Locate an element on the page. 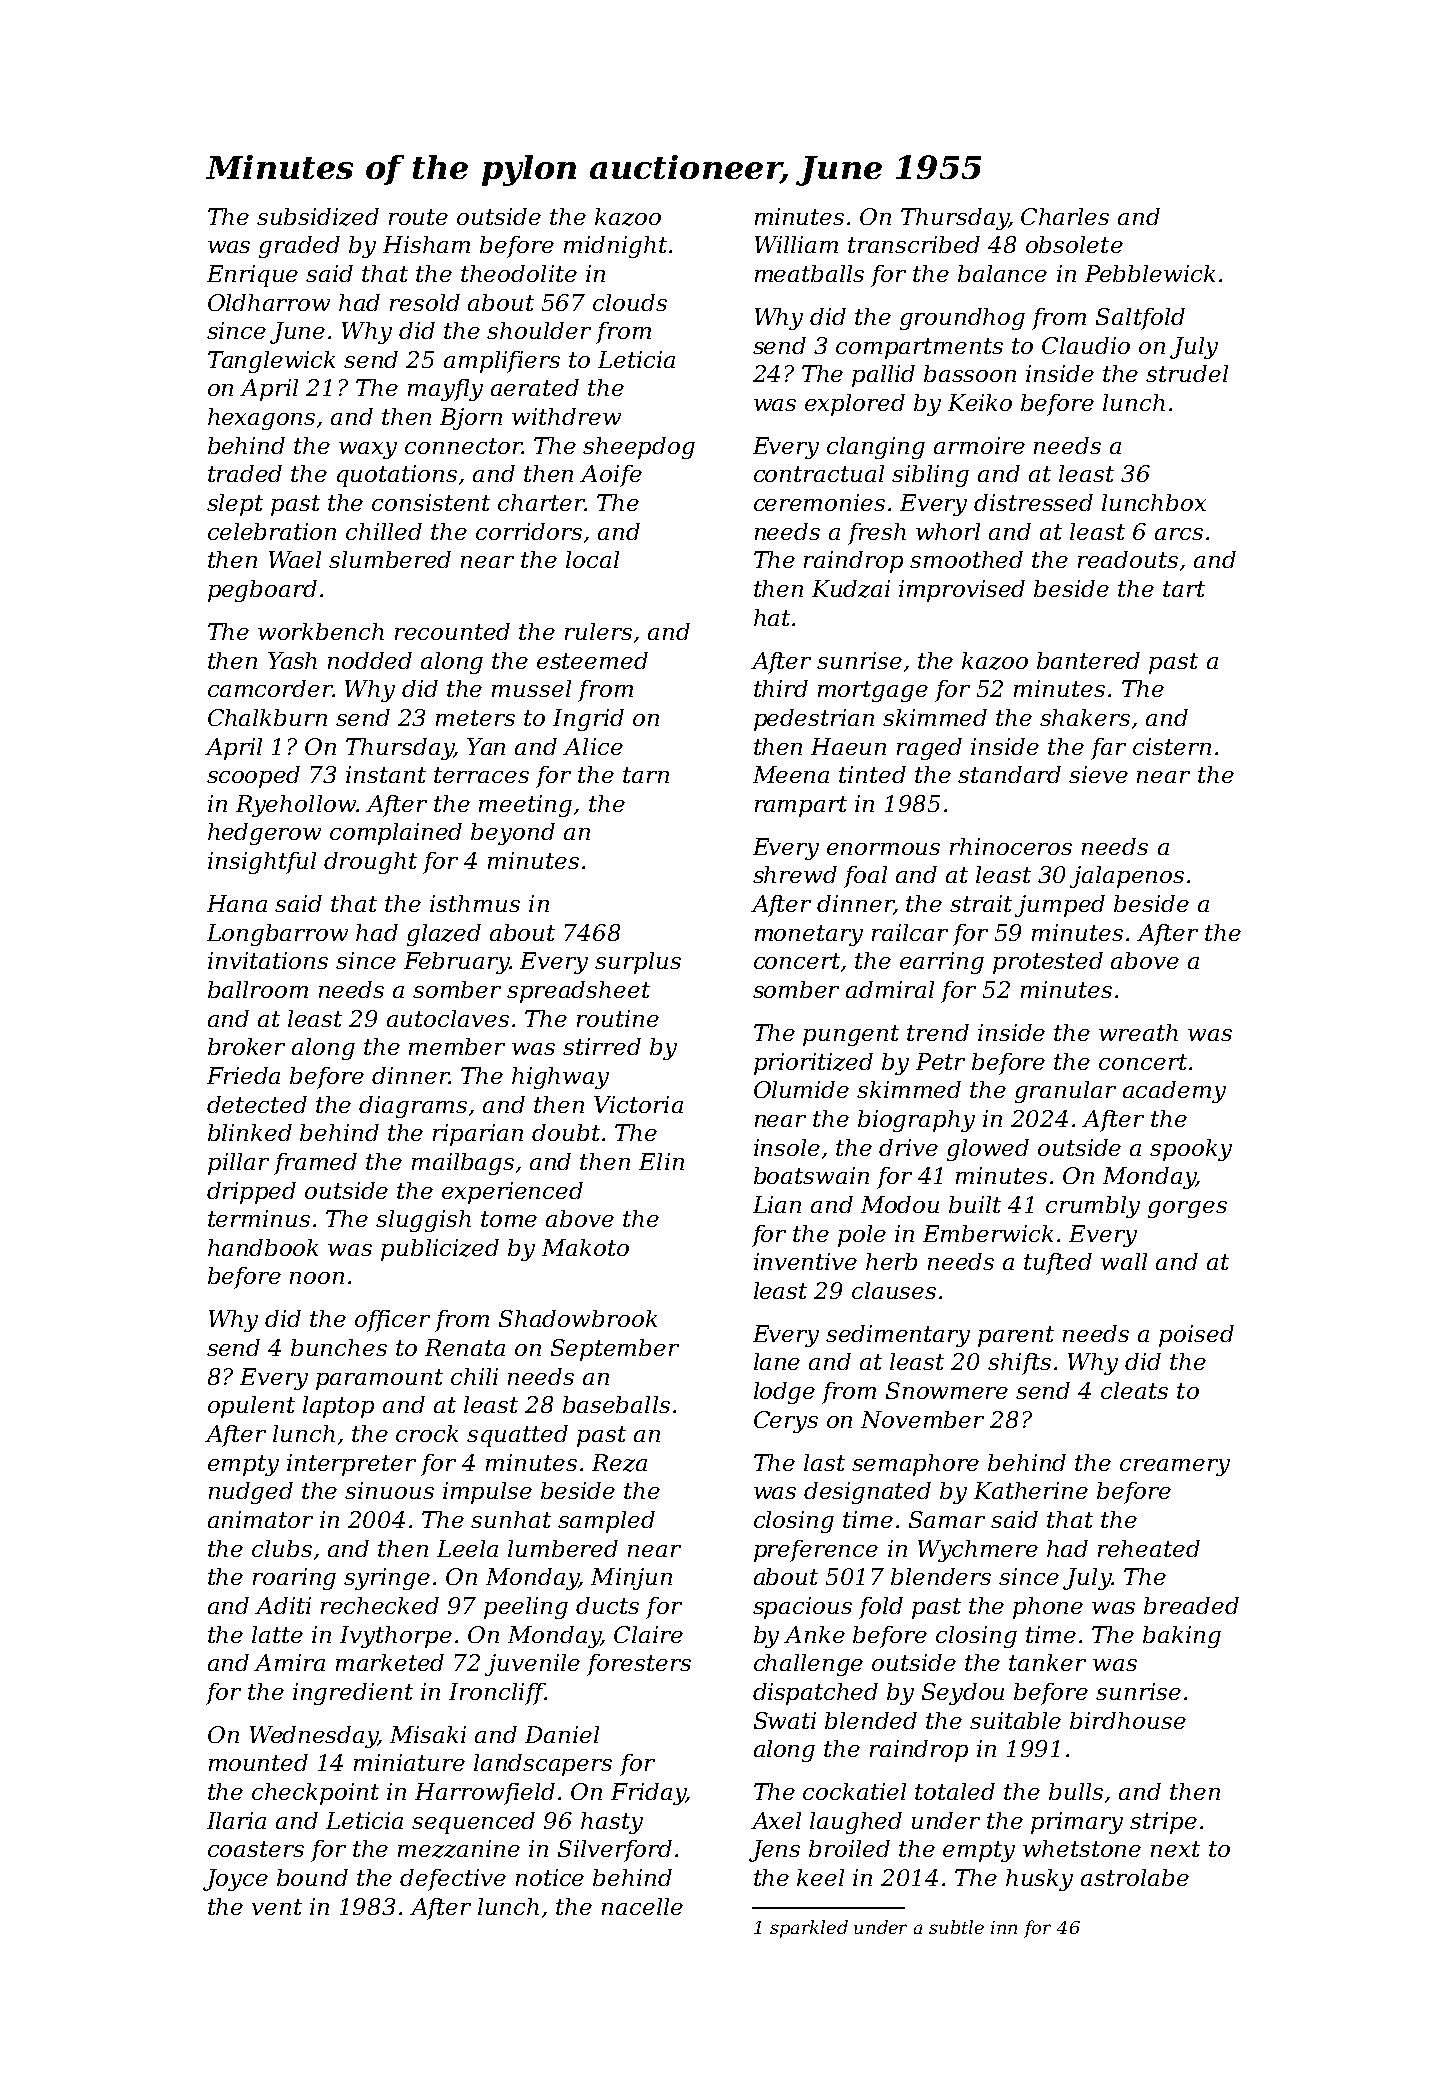 The width and height of the document is (1450, 2100). sampled is located at coordinates (606, 1522).
